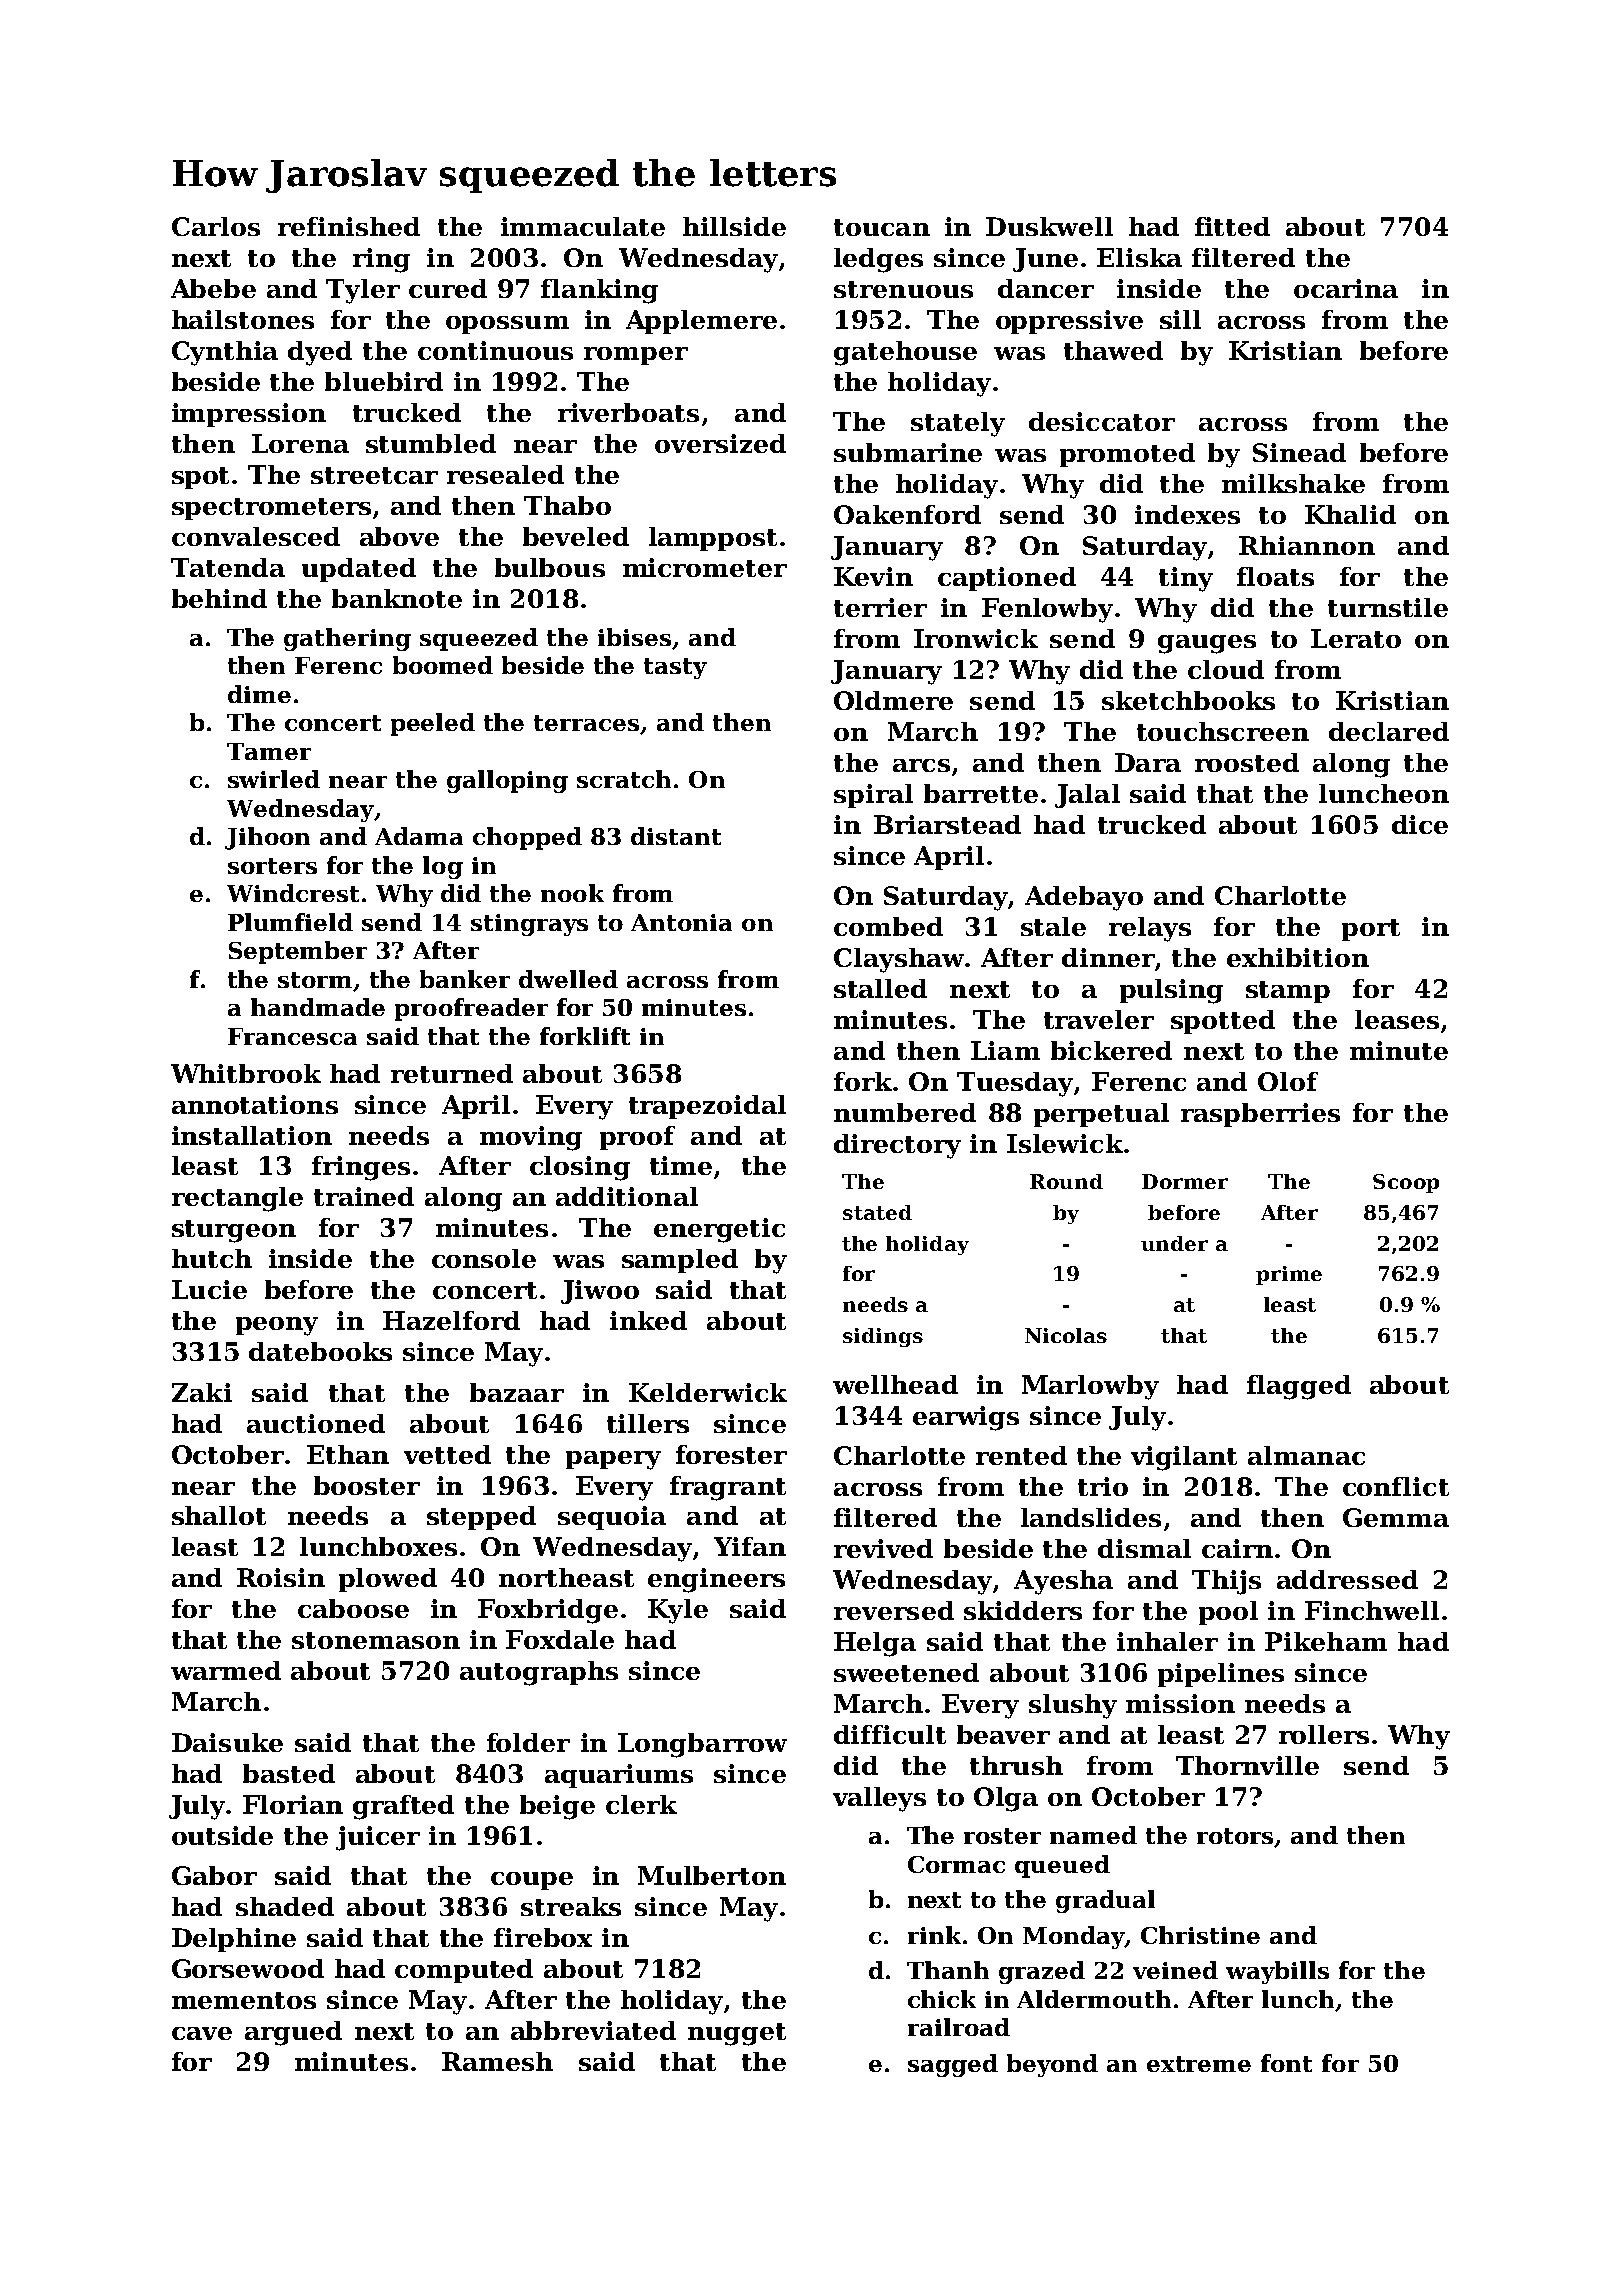 Image resolution: width=1620 pixels, height=2292 pixels. I want to click on September, so click(298, 952).
